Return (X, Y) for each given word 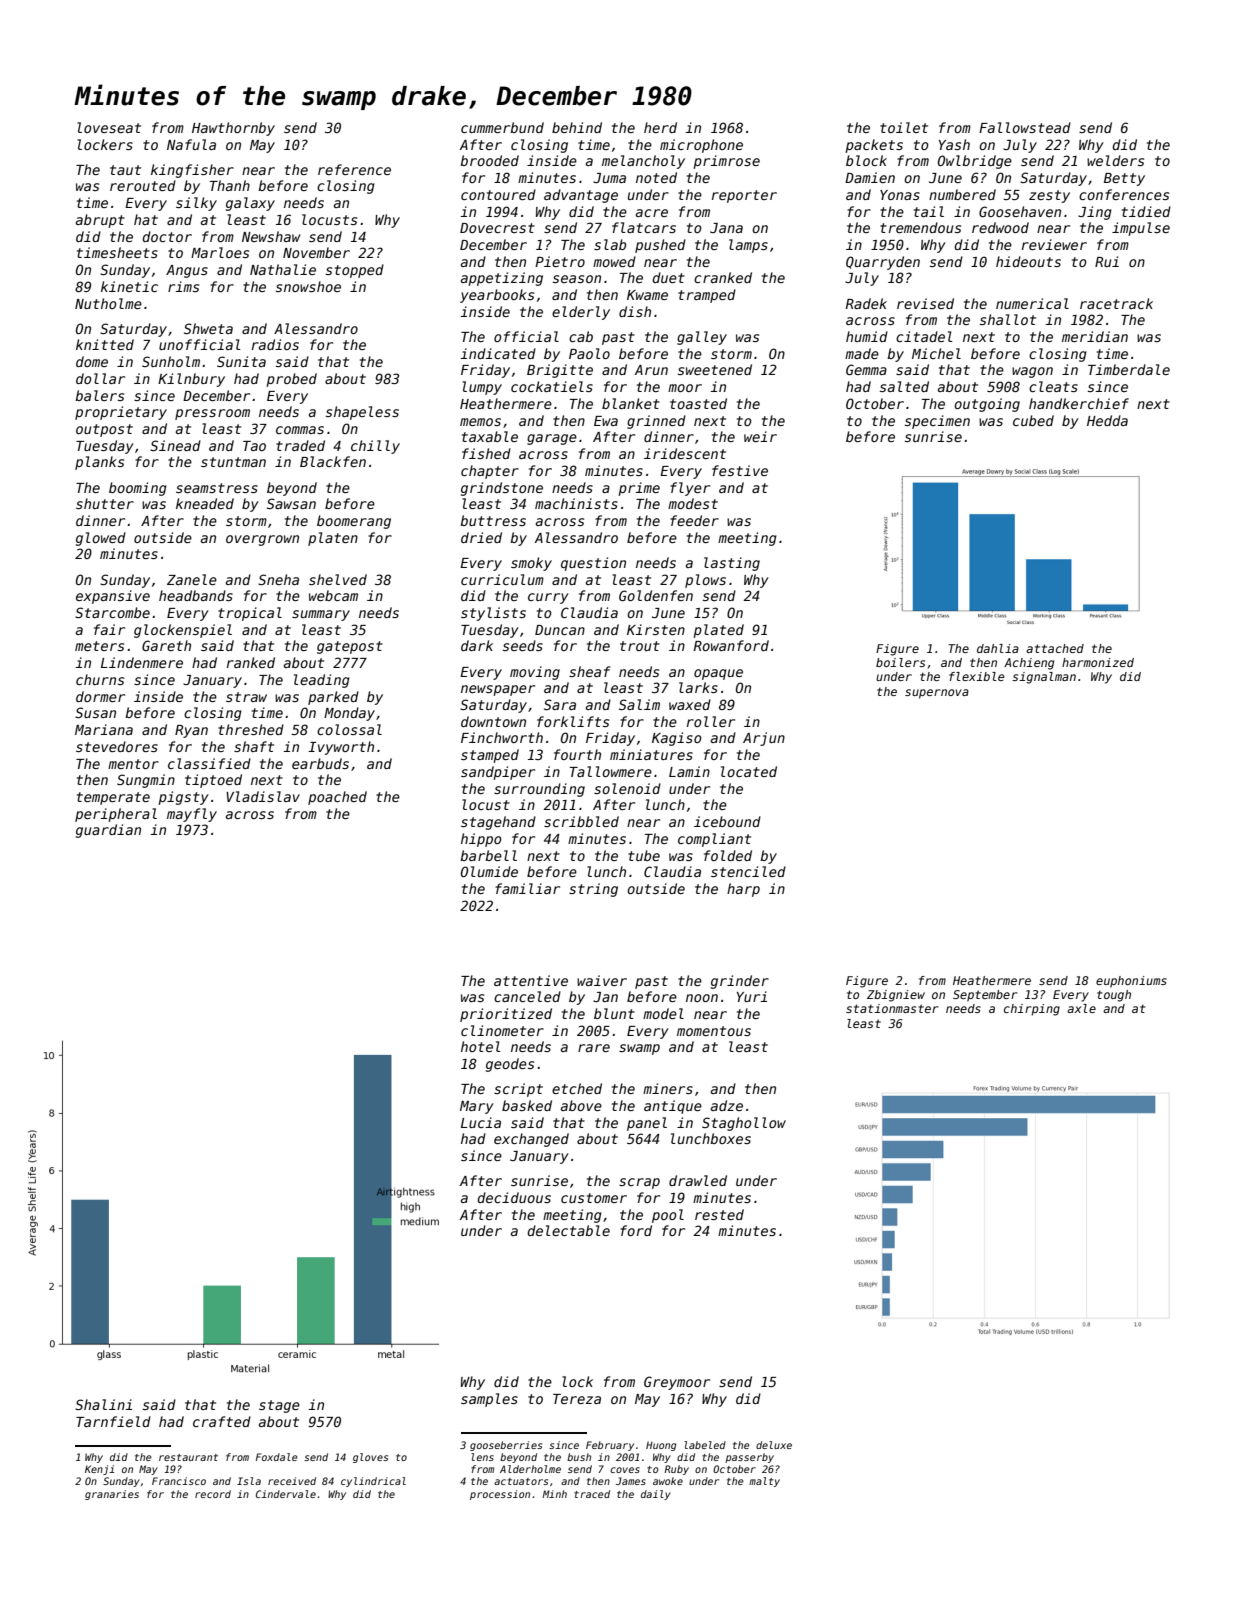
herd (660, 127)
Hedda (1107, 420)
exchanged (531, 1140)
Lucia (481, 1122)
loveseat (109, 127)
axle (1081, 1008)
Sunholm (171, 361)
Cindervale (286, 1494)
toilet (904, 127)
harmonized (1098, 662)
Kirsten (656, 629)
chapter (490, 472)
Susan (95, 712)
